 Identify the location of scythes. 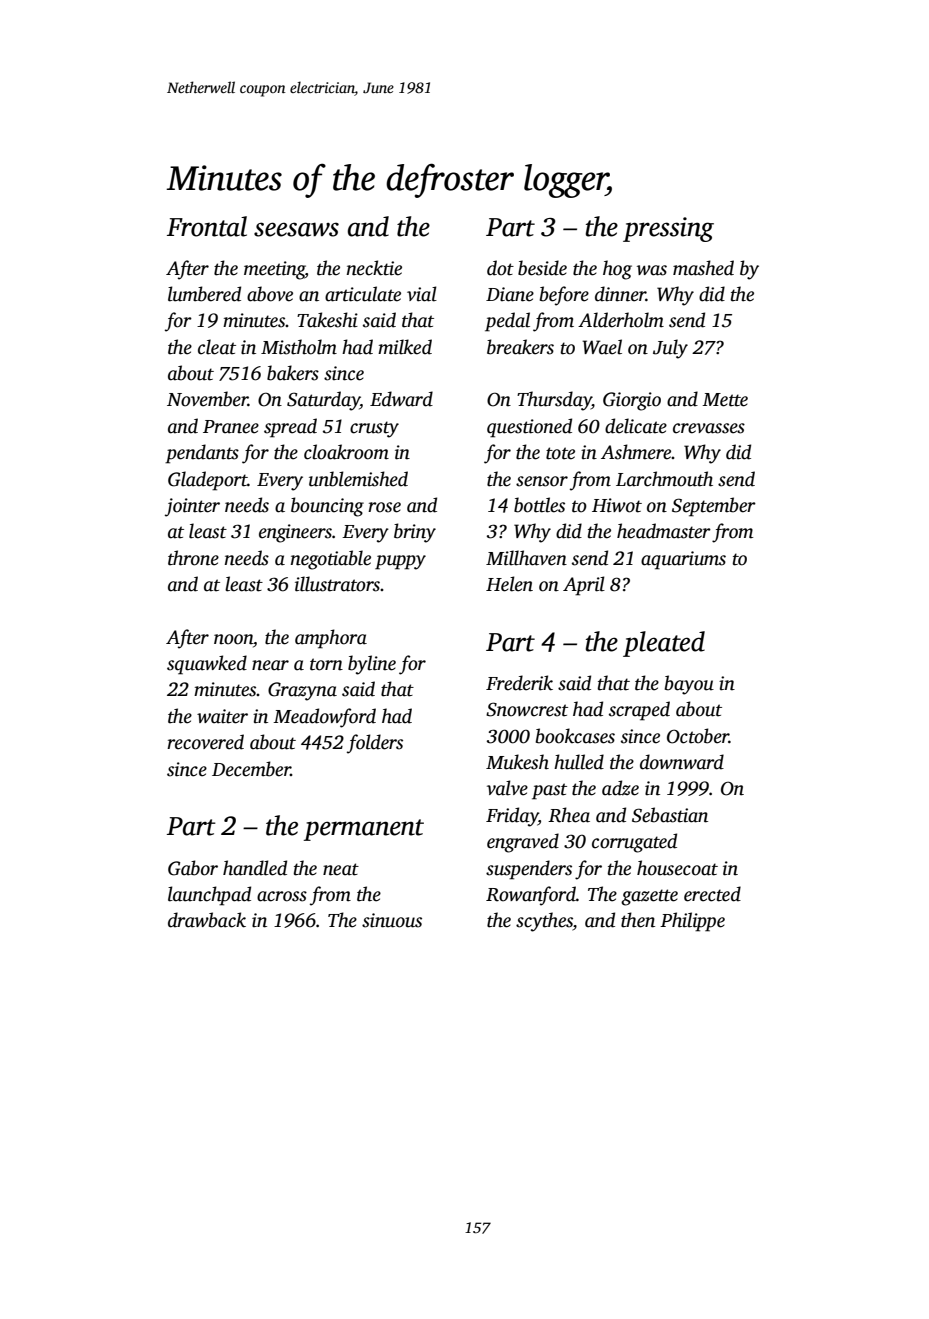
(544, 922).
